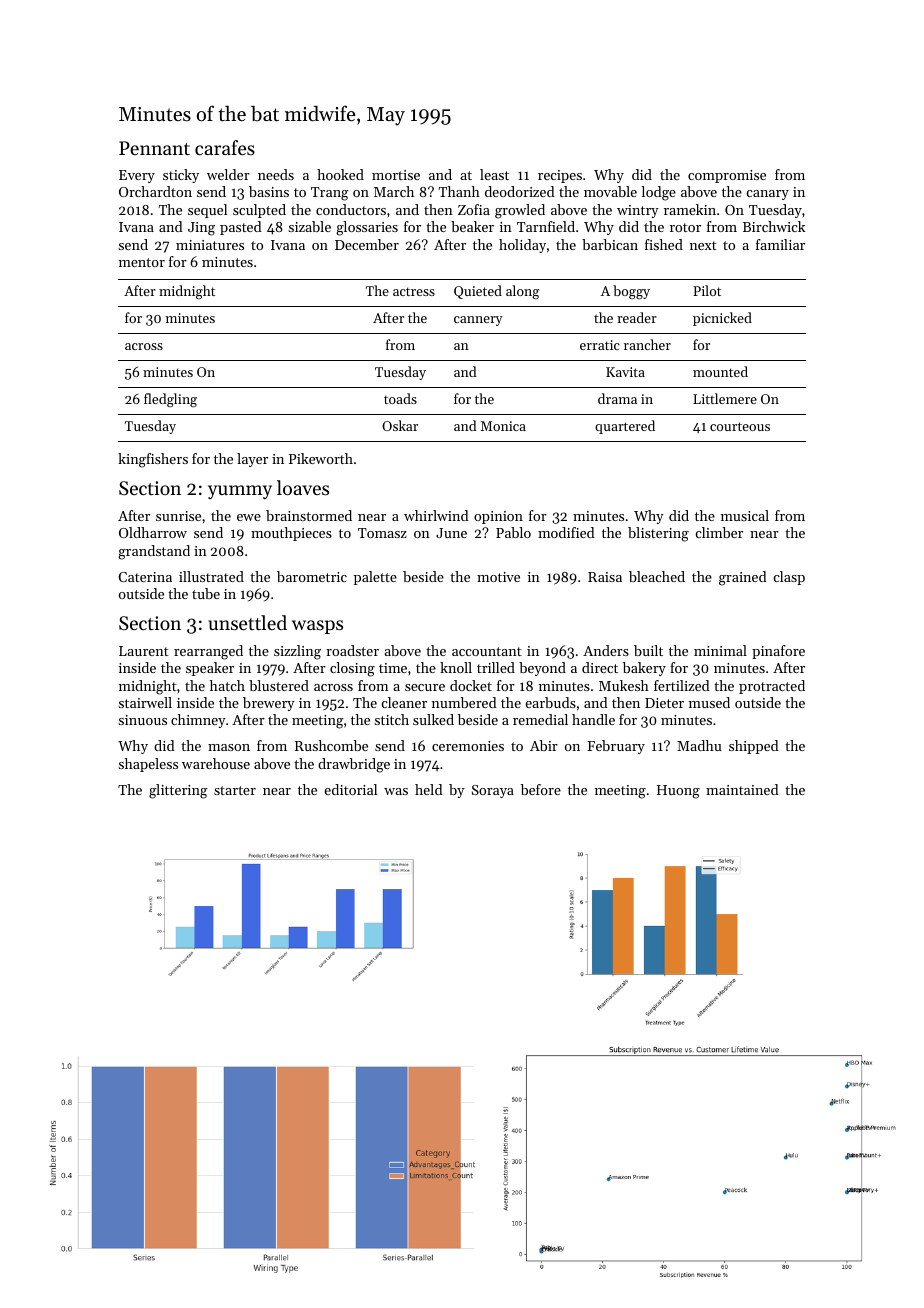  I want to click on cannery, so click(478, 321).
